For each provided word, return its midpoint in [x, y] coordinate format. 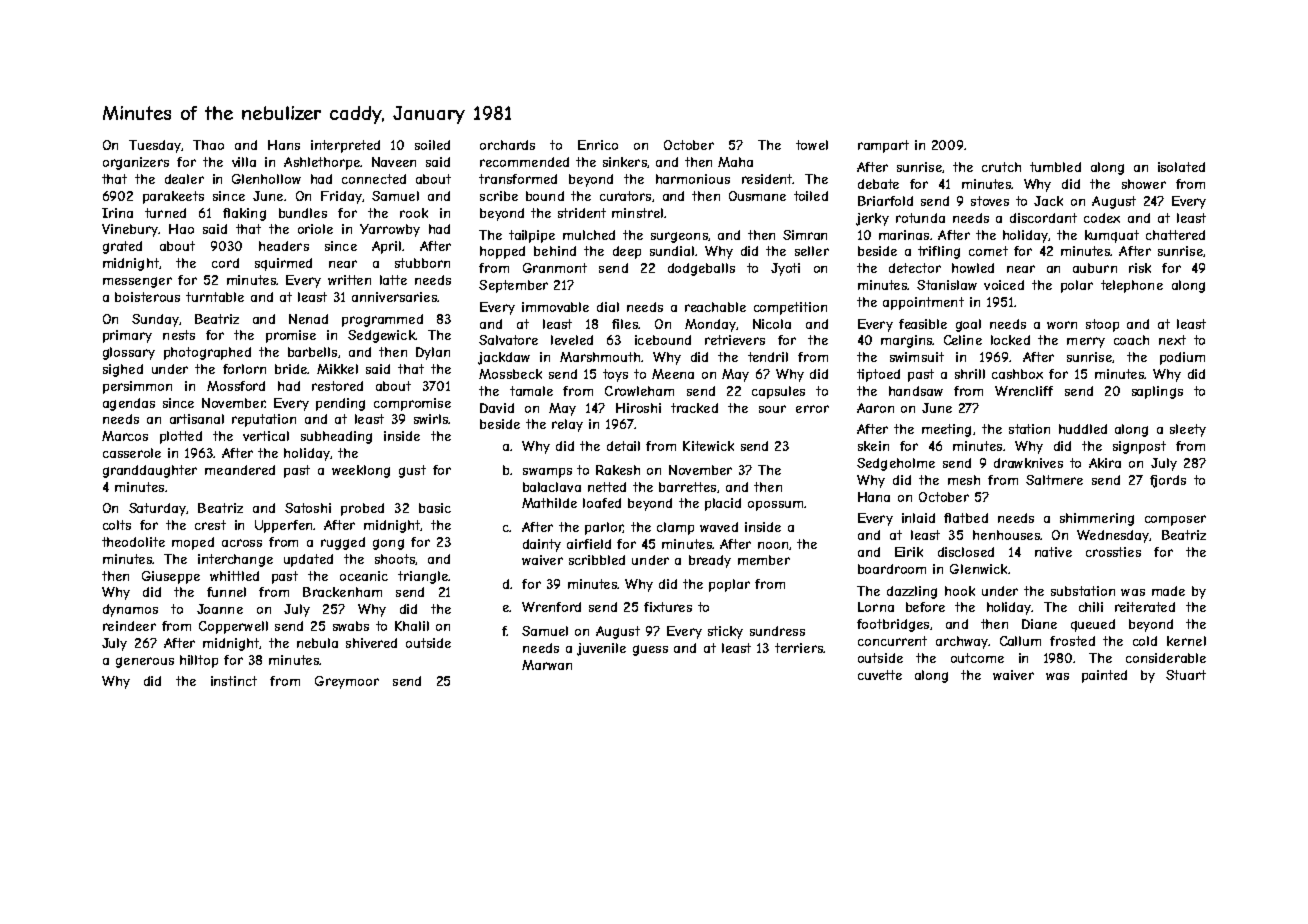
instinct [234, 681]
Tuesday [155, 146]
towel [812, 145]
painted [1104, 676]
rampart [883, 146]
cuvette [880, 675]
